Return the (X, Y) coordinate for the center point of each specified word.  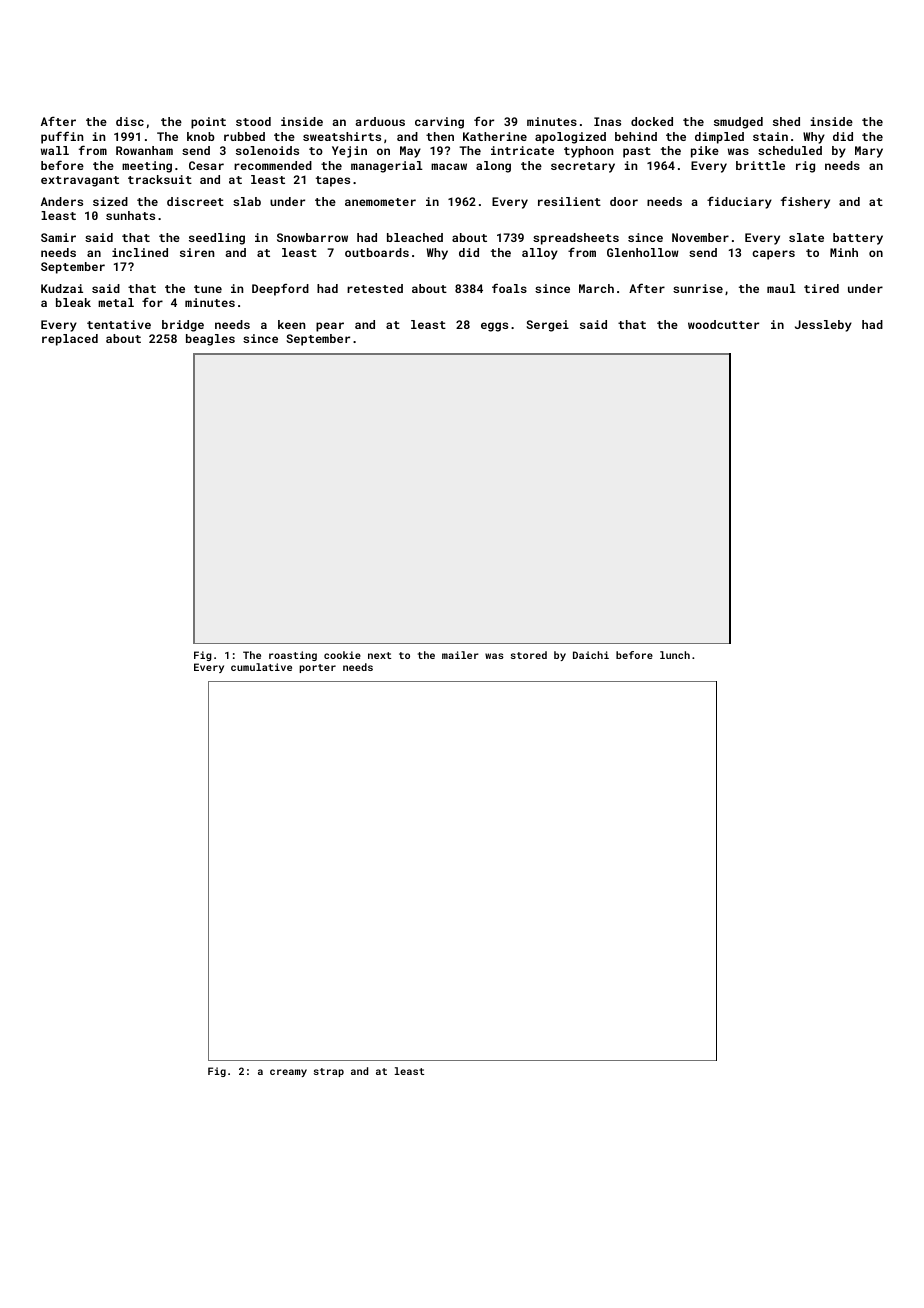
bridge (183, 326)
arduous (380, 121)
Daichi (591, 655)
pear (330, 327)
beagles (210, 340)
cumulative (261, 667)
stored (529, 655)
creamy (288, 1073)
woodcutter (723, 324)
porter (317, 668)
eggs (494, 327)
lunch (675, 655)
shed (786, 121)
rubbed (244, 136)
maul (781, 288)
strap (329, 1072)
